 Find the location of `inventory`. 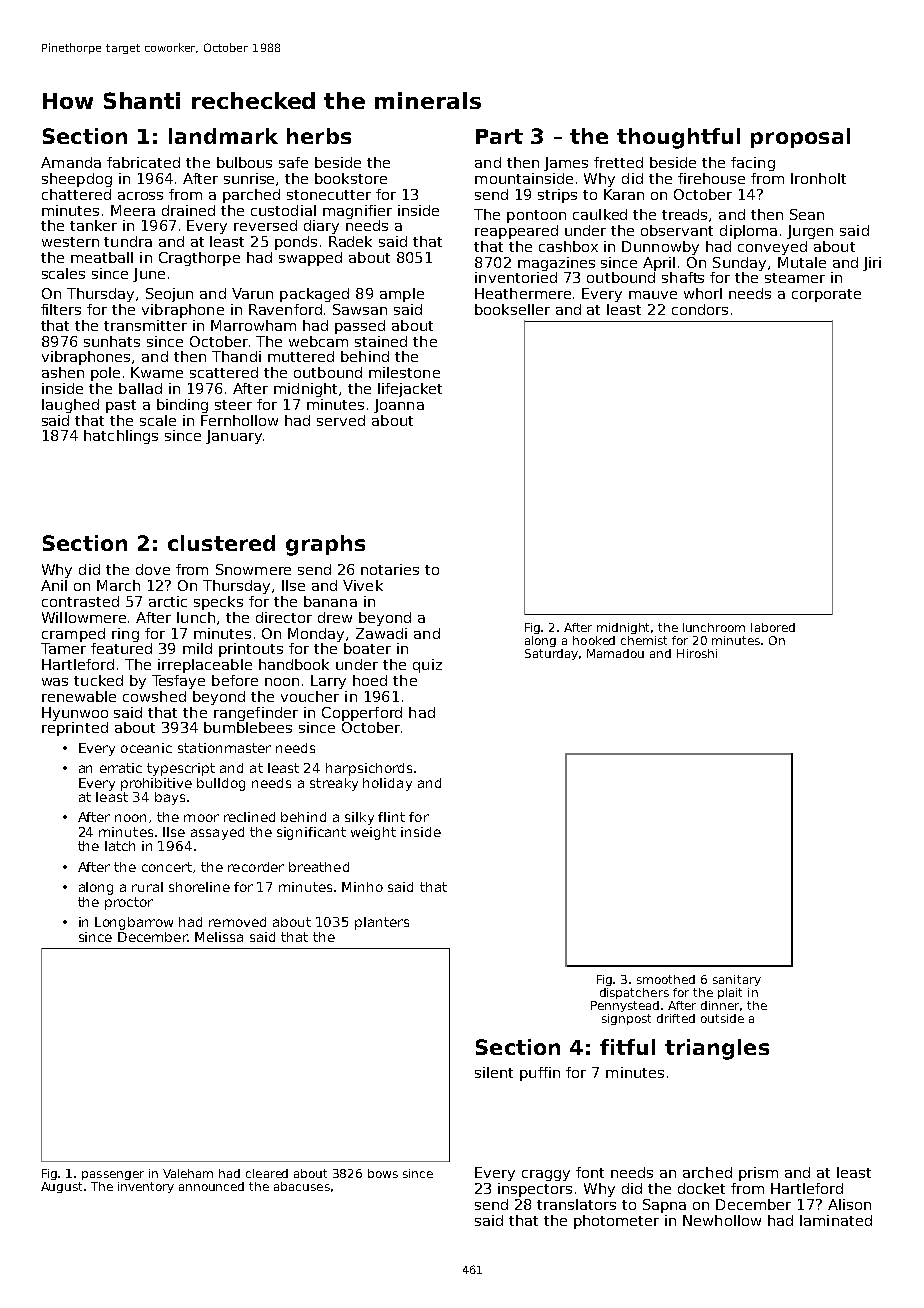

inventory is located at coordinates (146, 1187).
